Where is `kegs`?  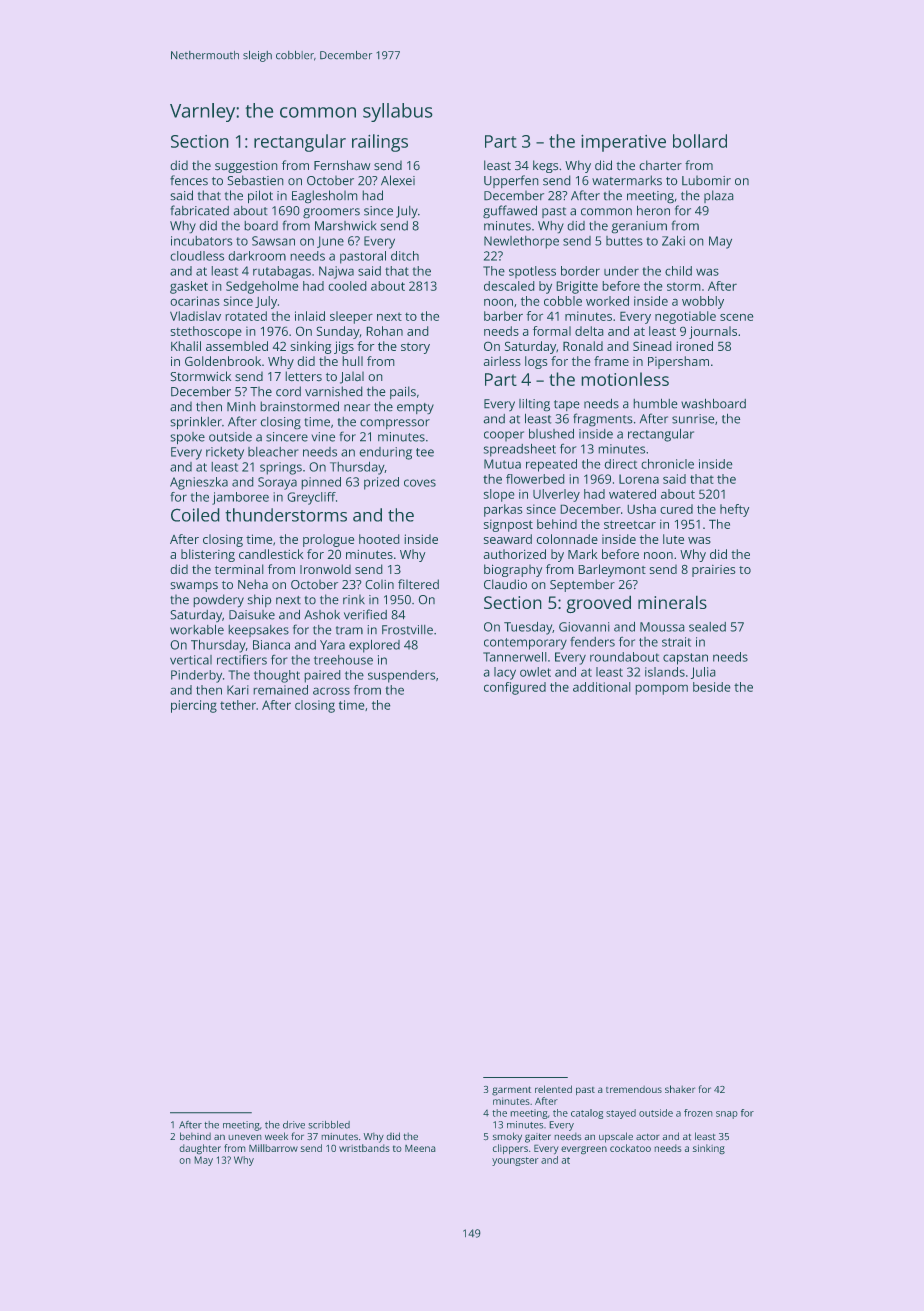 kegs is located at coordinates (545, 166).
